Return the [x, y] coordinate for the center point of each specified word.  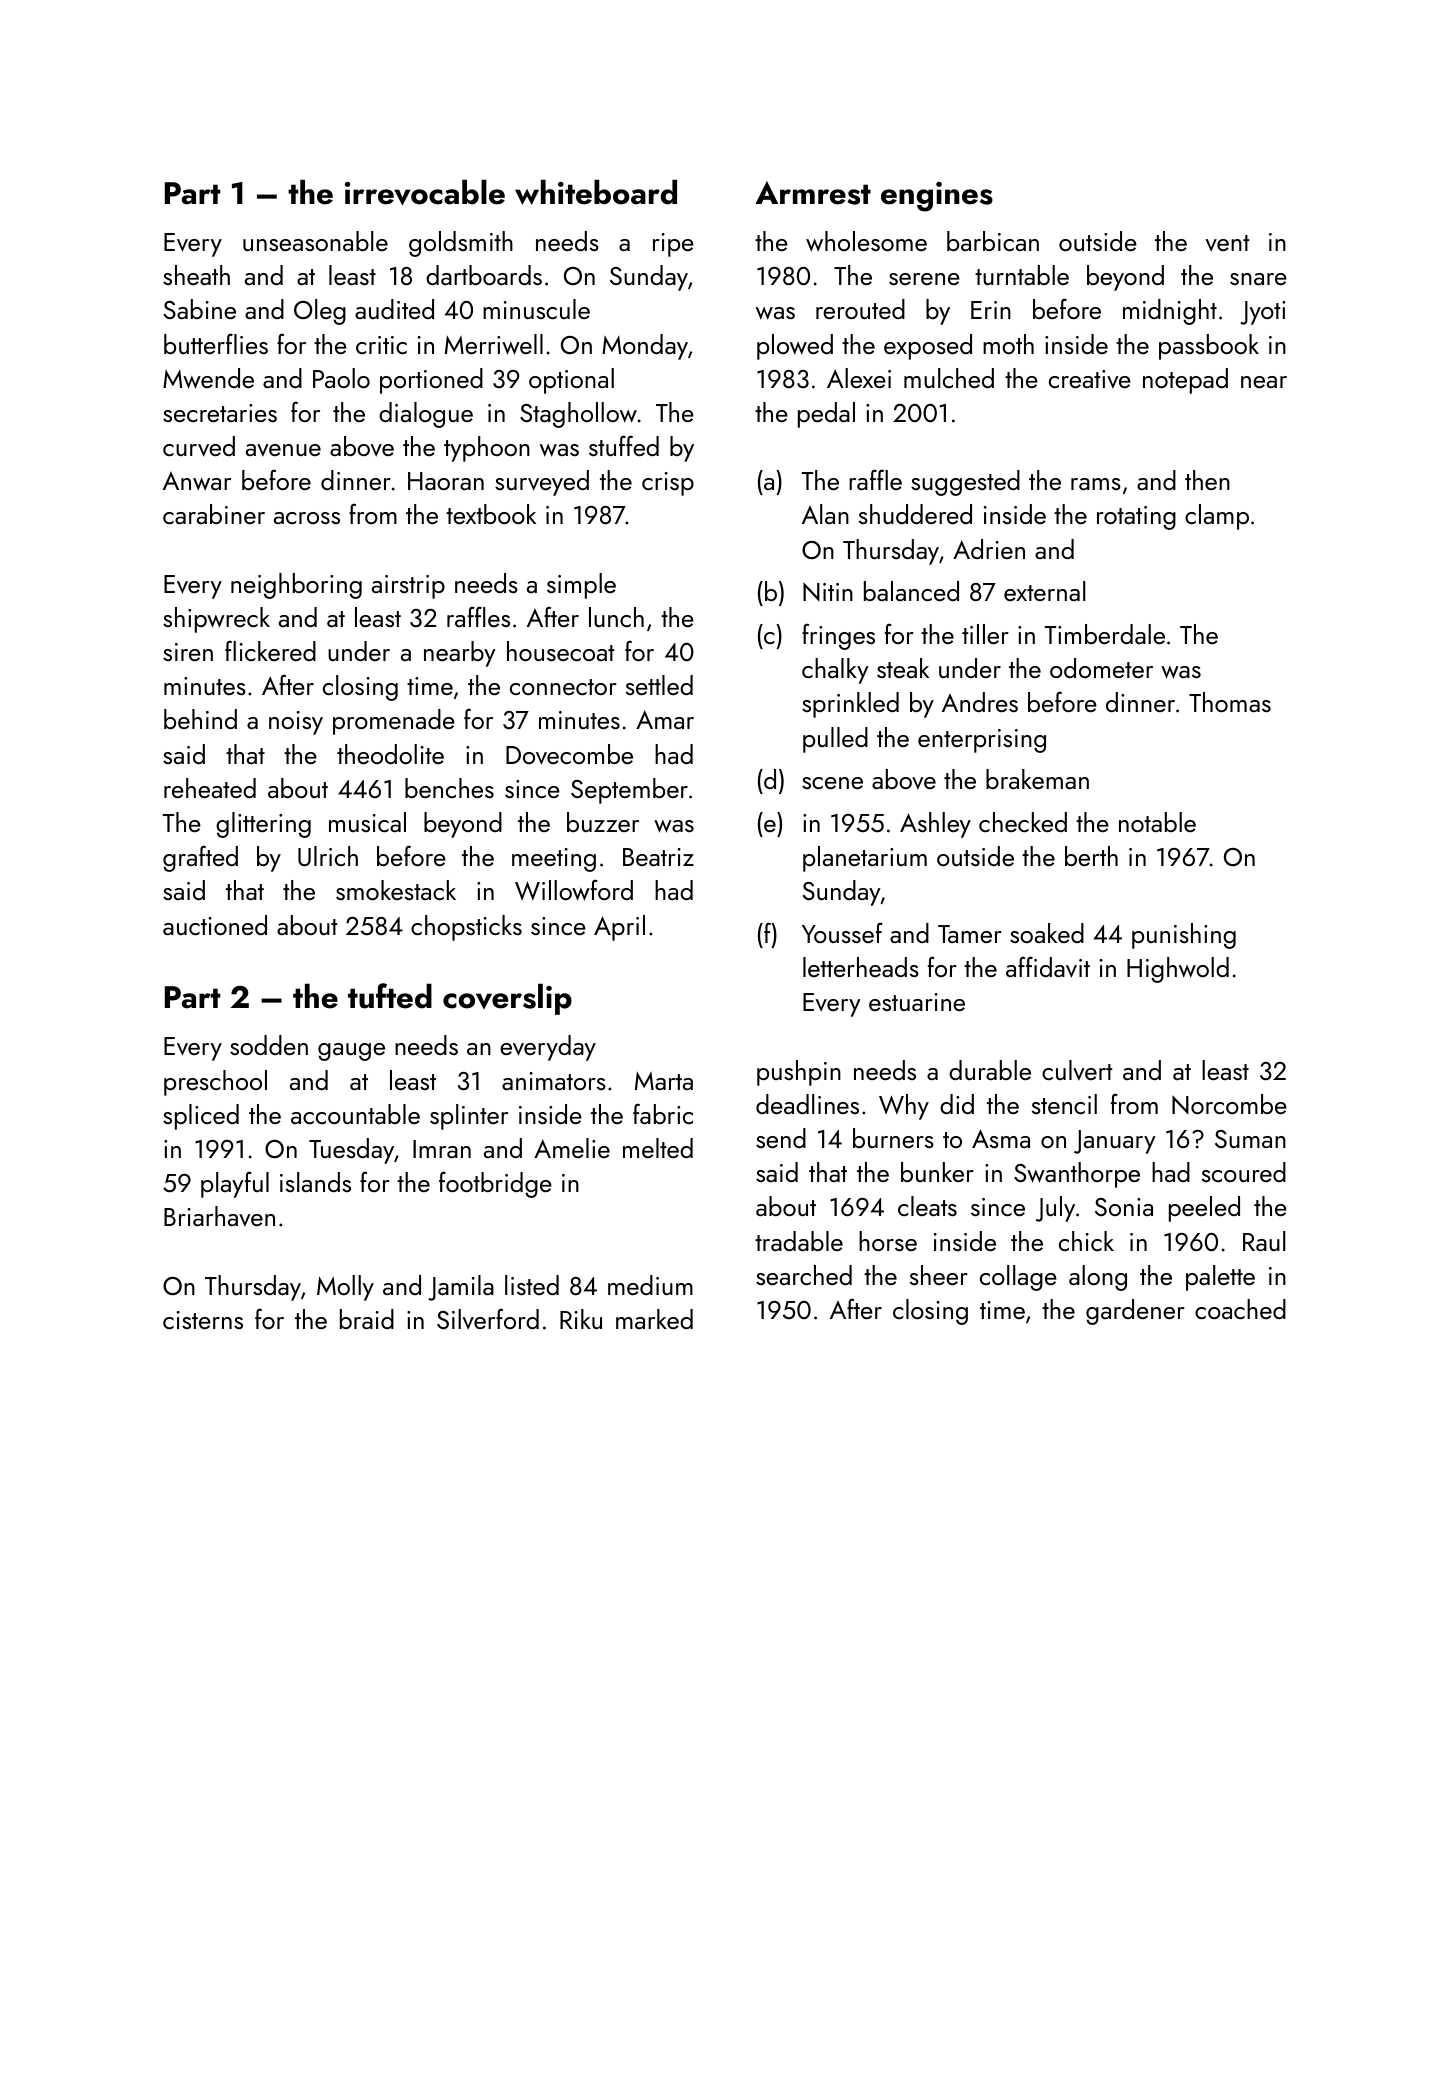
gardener [1135, 1312]
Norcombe [1229, 1104]
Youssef [842, 932]
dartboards [484, 275]
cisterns [203, 1320]
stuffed [624, 445]
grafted [200, 858]
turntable [1022, 275]
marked [654, 1319]
